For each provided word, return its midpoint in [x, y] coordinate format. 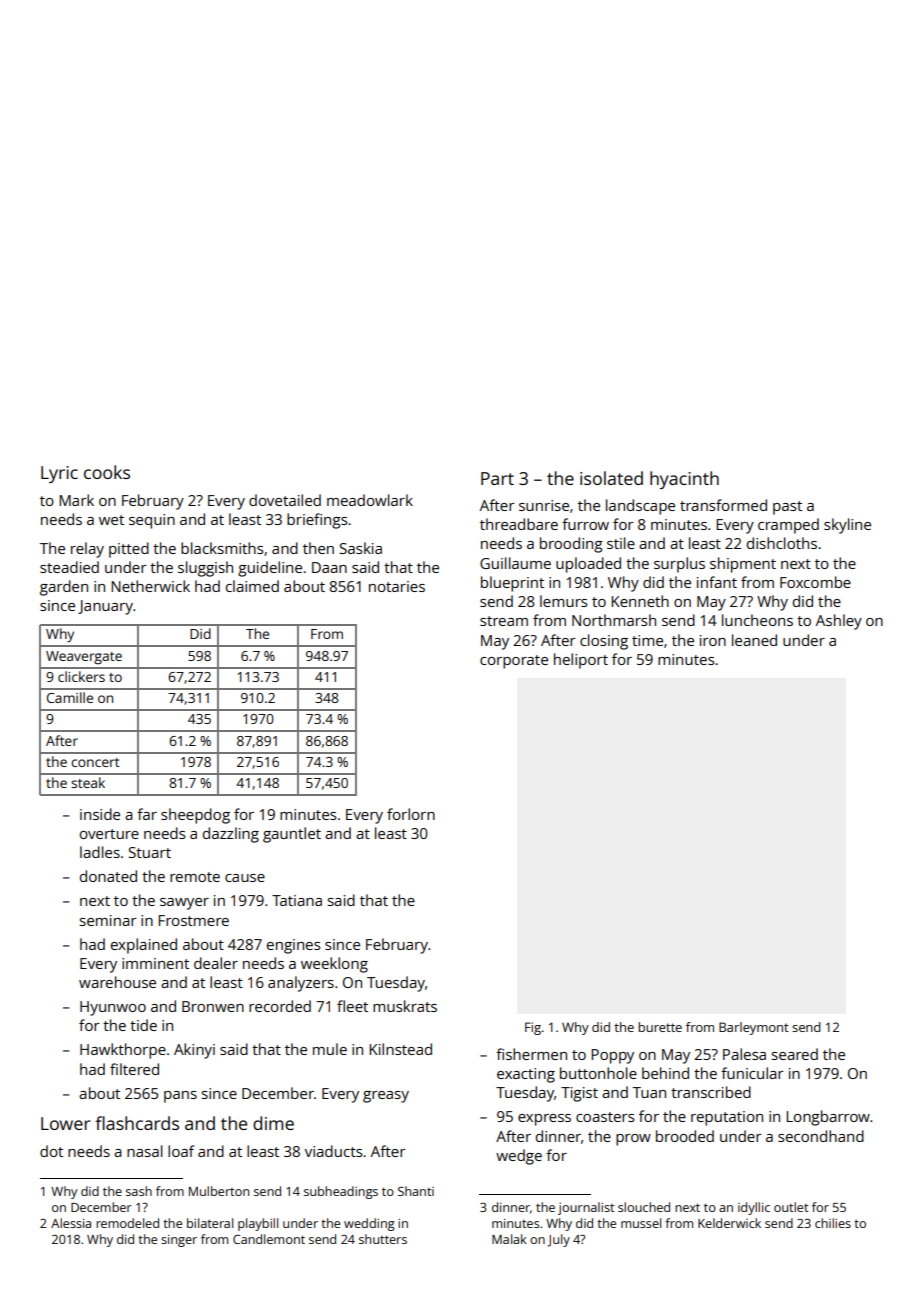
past [787, 508]
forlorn [411, 814]
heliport [581, 661]
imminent [155, 963]
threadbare [519, 524]
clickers [81, 676]
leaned [754, 640]
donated [108, 876]
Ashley [839, 622]
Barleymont [754, 1028]
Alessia [71, 1223]
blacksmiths [222, 548]
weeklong [334, 965]
